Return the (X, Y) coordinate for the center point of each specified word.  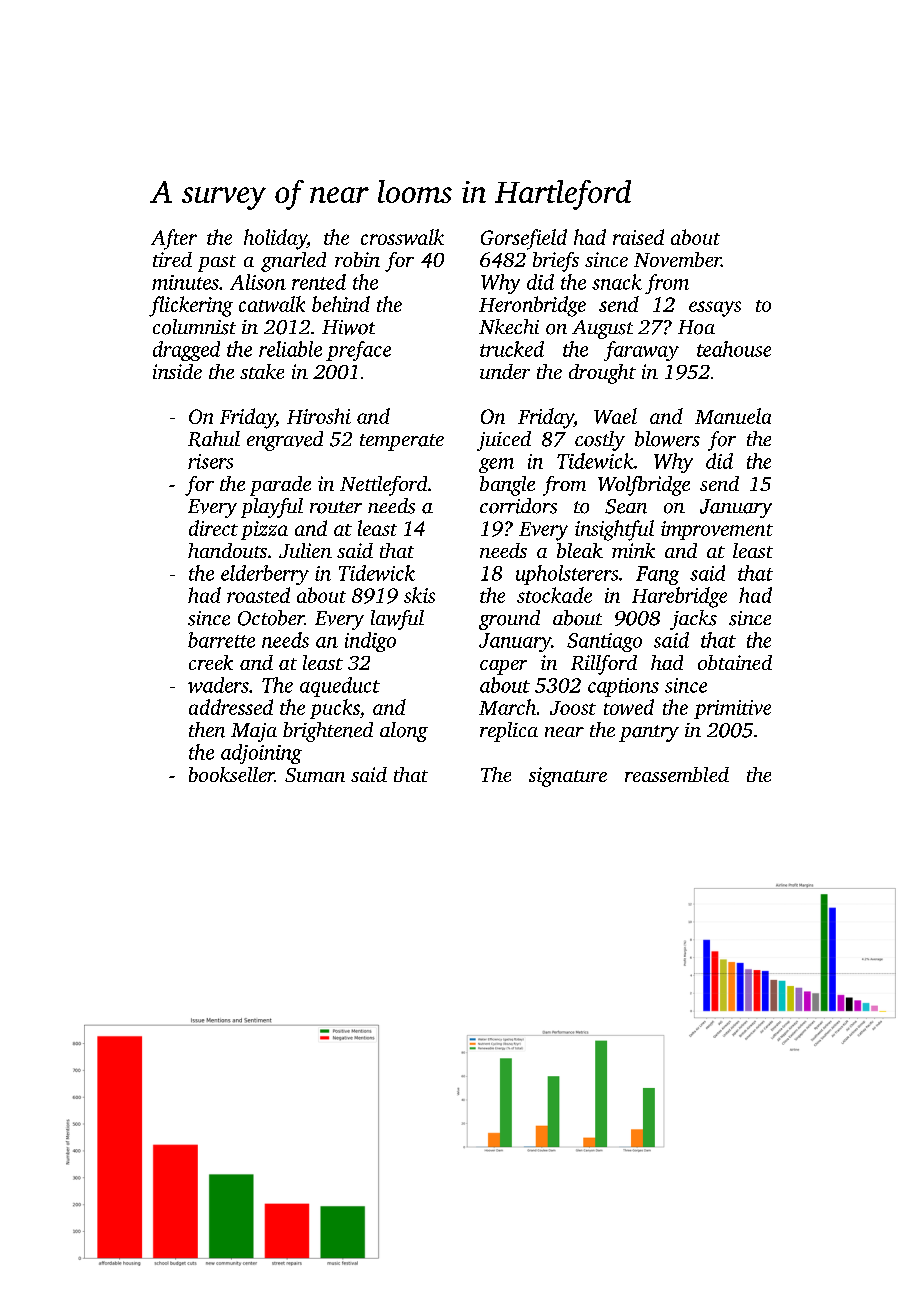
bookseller (232, 774)
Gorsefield (524, 239)
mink (633, 550)
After (174, 239)
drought (602, 374)
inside (177, 371)
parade (280, 486)
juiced (504, 441)
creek (211, 662)
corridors (518, 506)
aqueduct (340, 687)
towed (629, 707)
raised (638, 237)
